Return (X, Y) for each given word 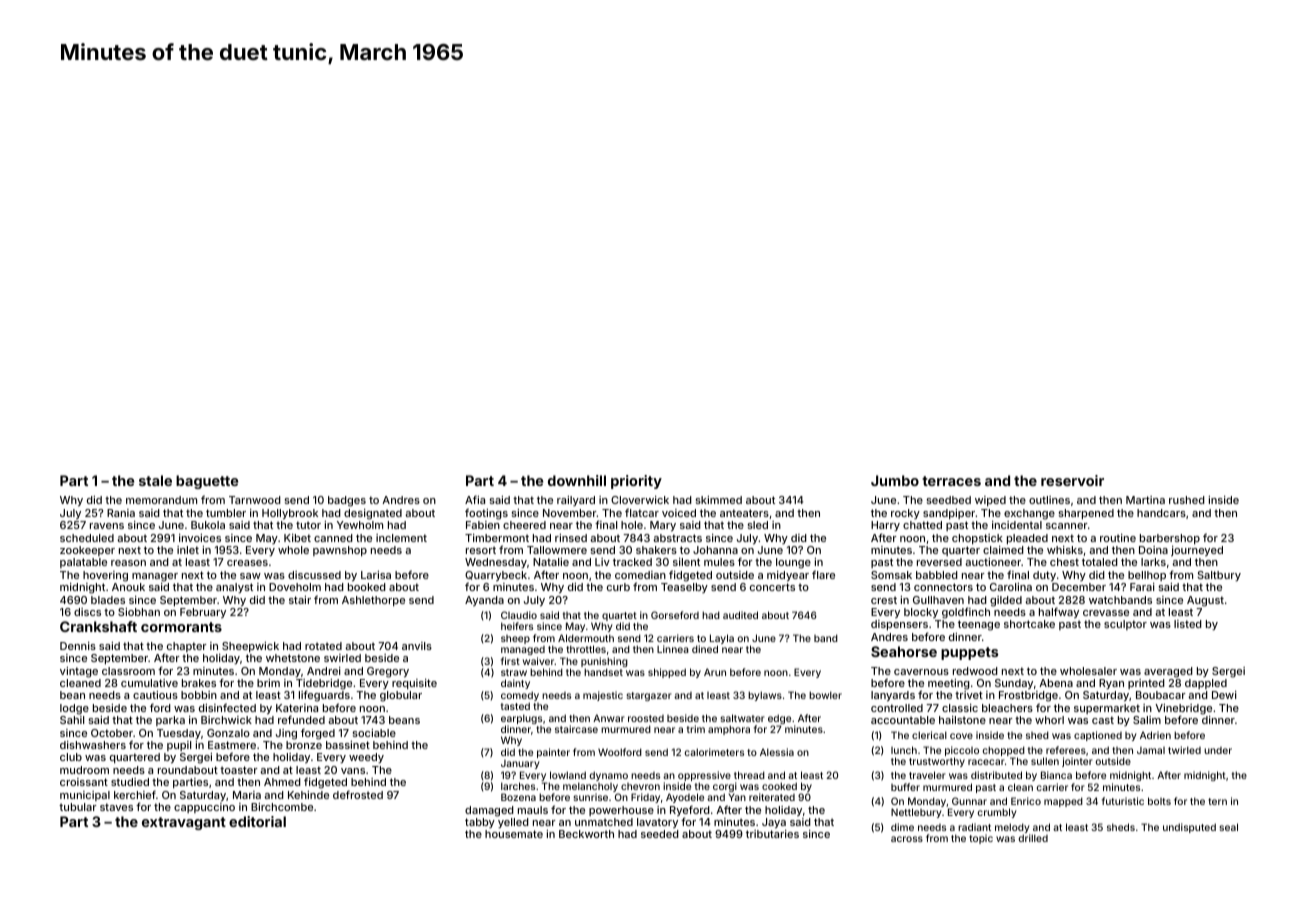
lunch (904, 750)
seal (1228, 827)
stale (155, 480)
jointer (1077, 762)
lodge (74, 709)
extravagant (184, 823)
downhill (577, 480)
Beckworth (586, 834)
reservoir (1072, 480)
